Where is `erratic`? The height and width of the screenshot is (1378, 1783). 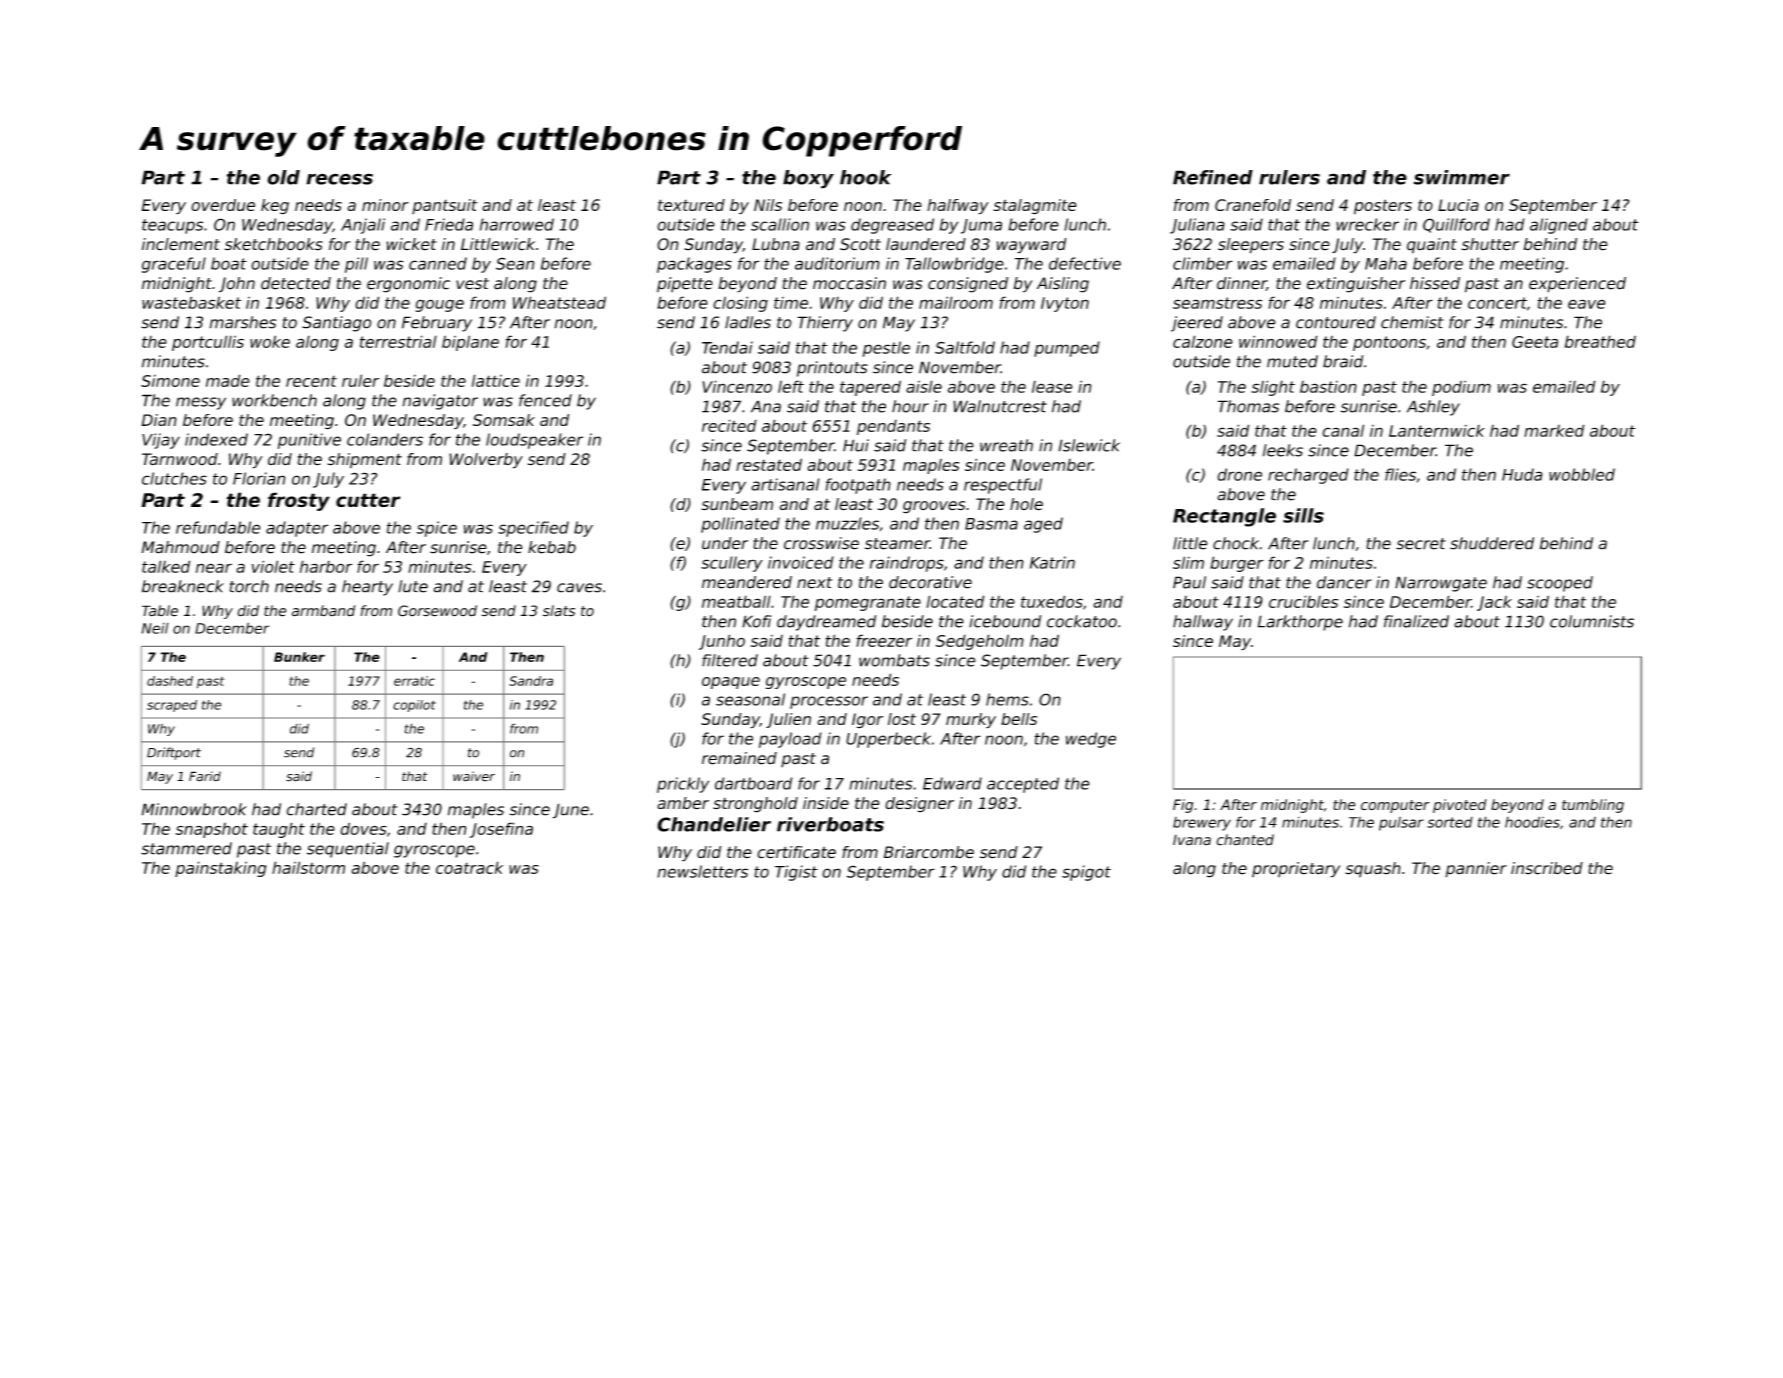 erratic is located at coordinates (414, 681).
